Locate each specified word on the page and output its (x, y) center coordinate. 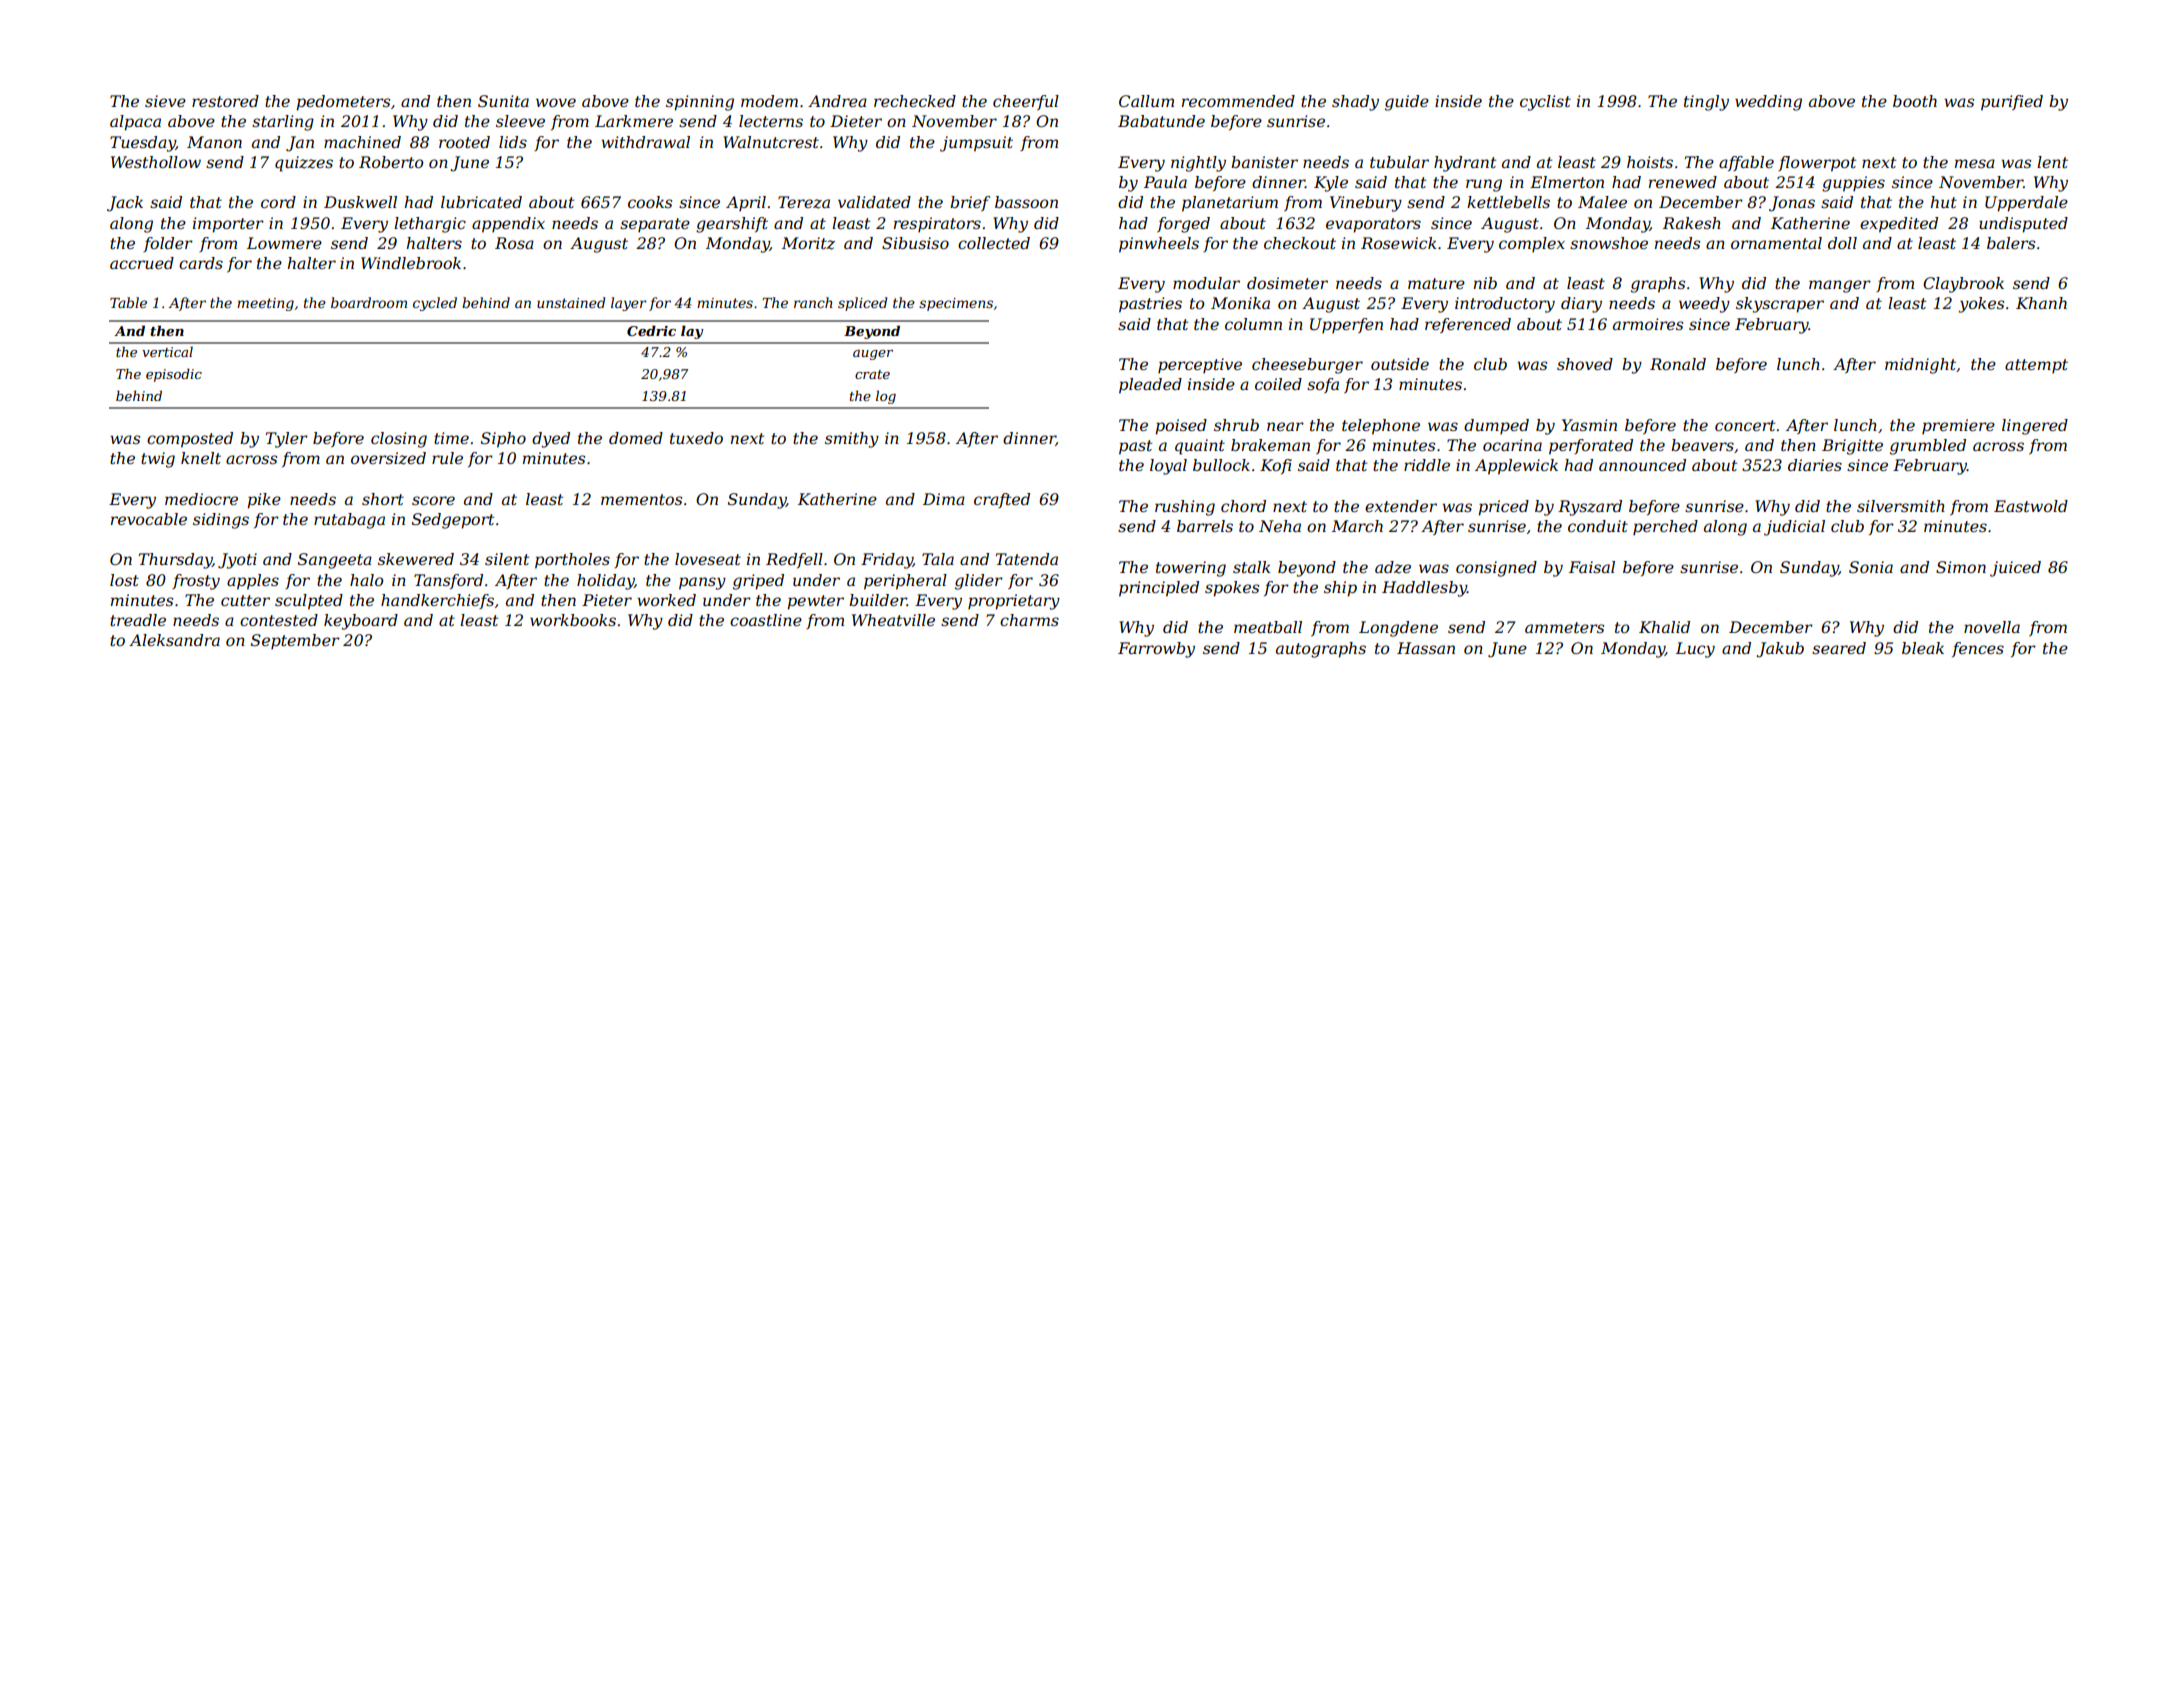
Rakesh (1692, 223)
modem (769, 101)
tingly (1706, 103)
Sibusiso (915, 243)
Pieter (607, 600)
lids (513, 142)
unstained (571, 302)
